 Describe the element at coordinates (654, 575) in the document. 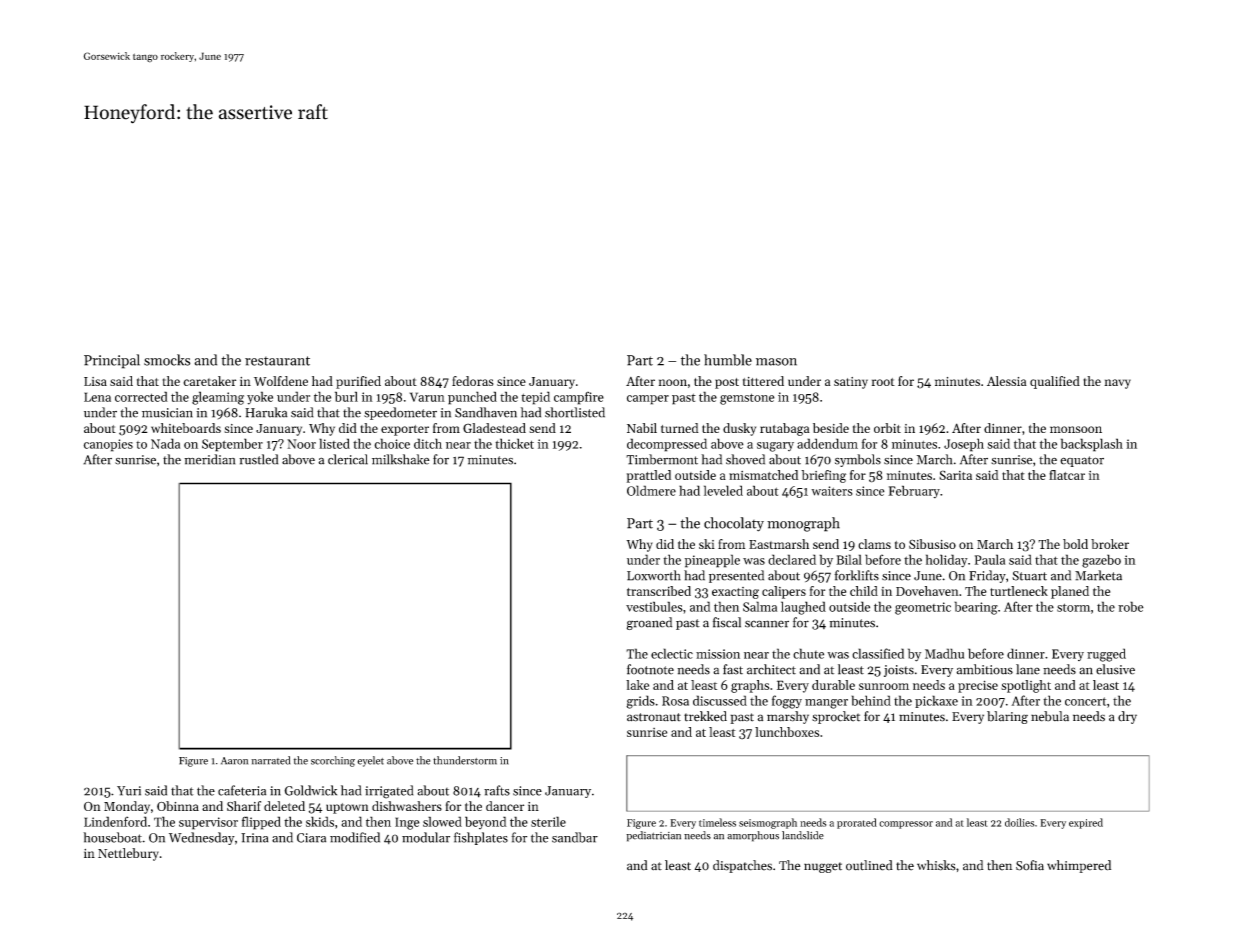

I see `Loxworth` at that location.
